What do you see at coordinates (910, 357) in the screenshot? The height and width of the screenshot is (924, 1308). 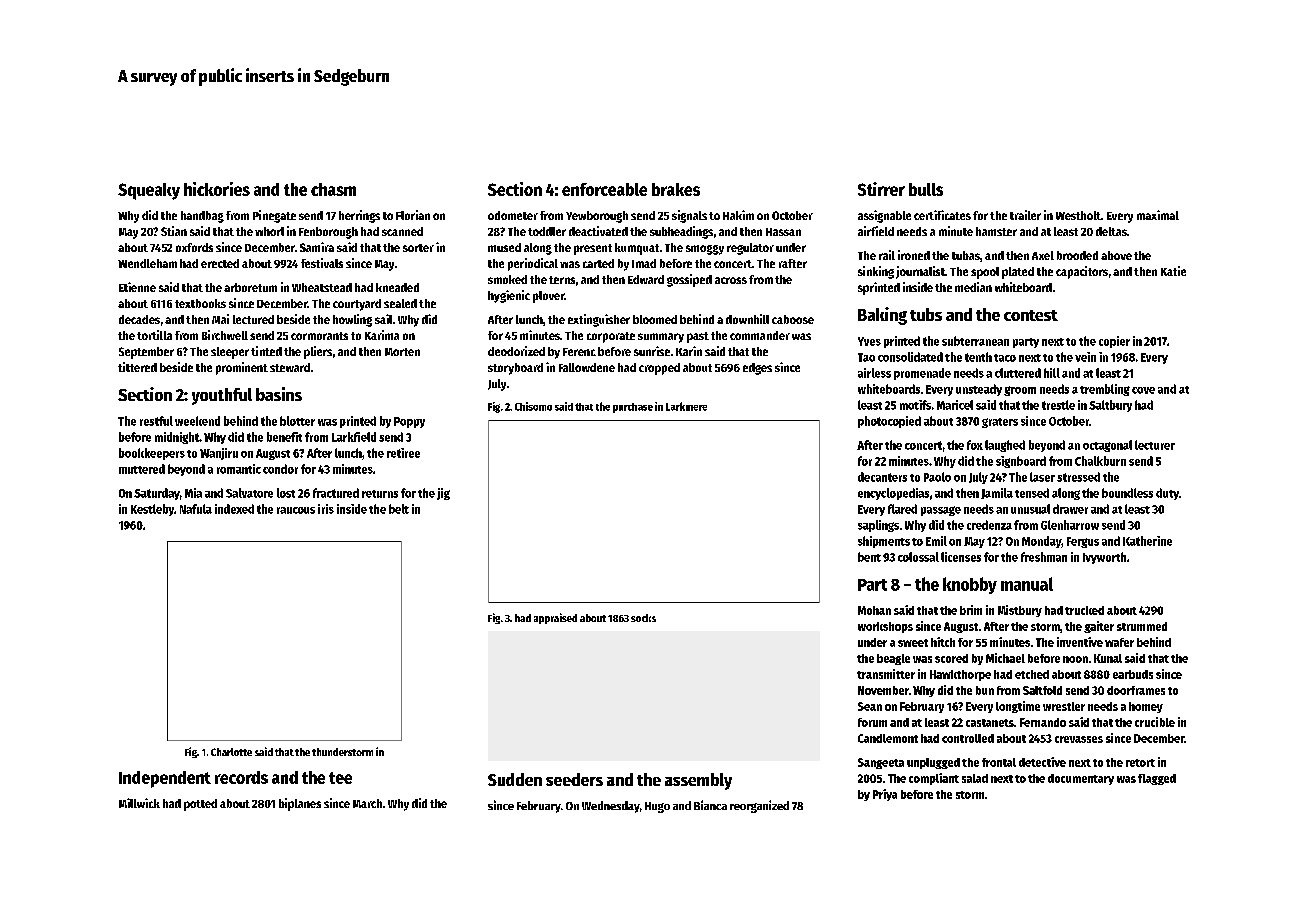 I see `consolidated` at bounding box center [910, 357].
